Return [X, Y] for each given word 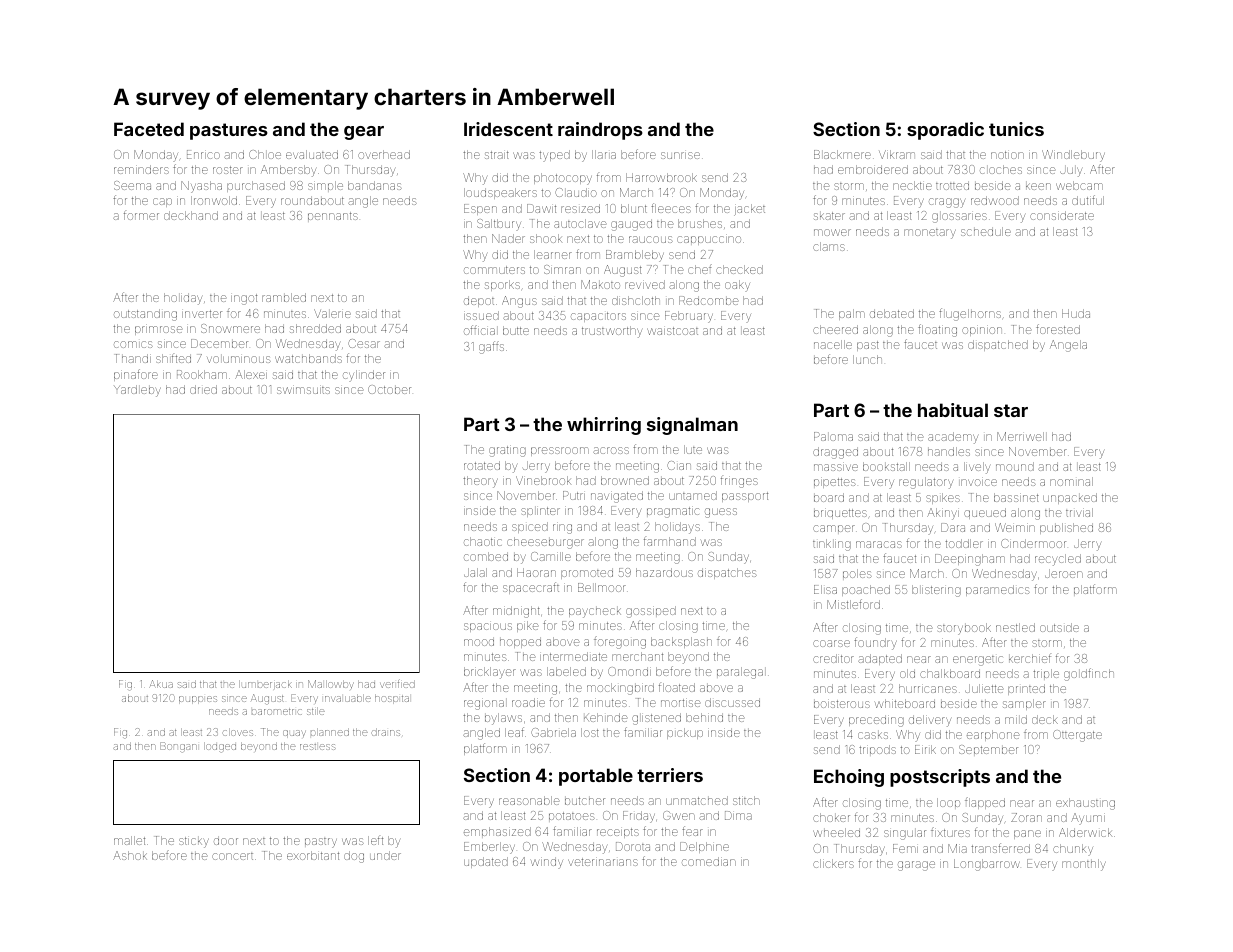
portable [596, 777]
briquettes [840, 514]
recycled [1058, 560]
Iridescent [508, 129]
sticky [194, 842]
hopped [520, 642]
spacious [488, 627]
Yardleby [137, 391]
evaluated [312, 154]
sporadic [945, 131]
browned [625, 480]
